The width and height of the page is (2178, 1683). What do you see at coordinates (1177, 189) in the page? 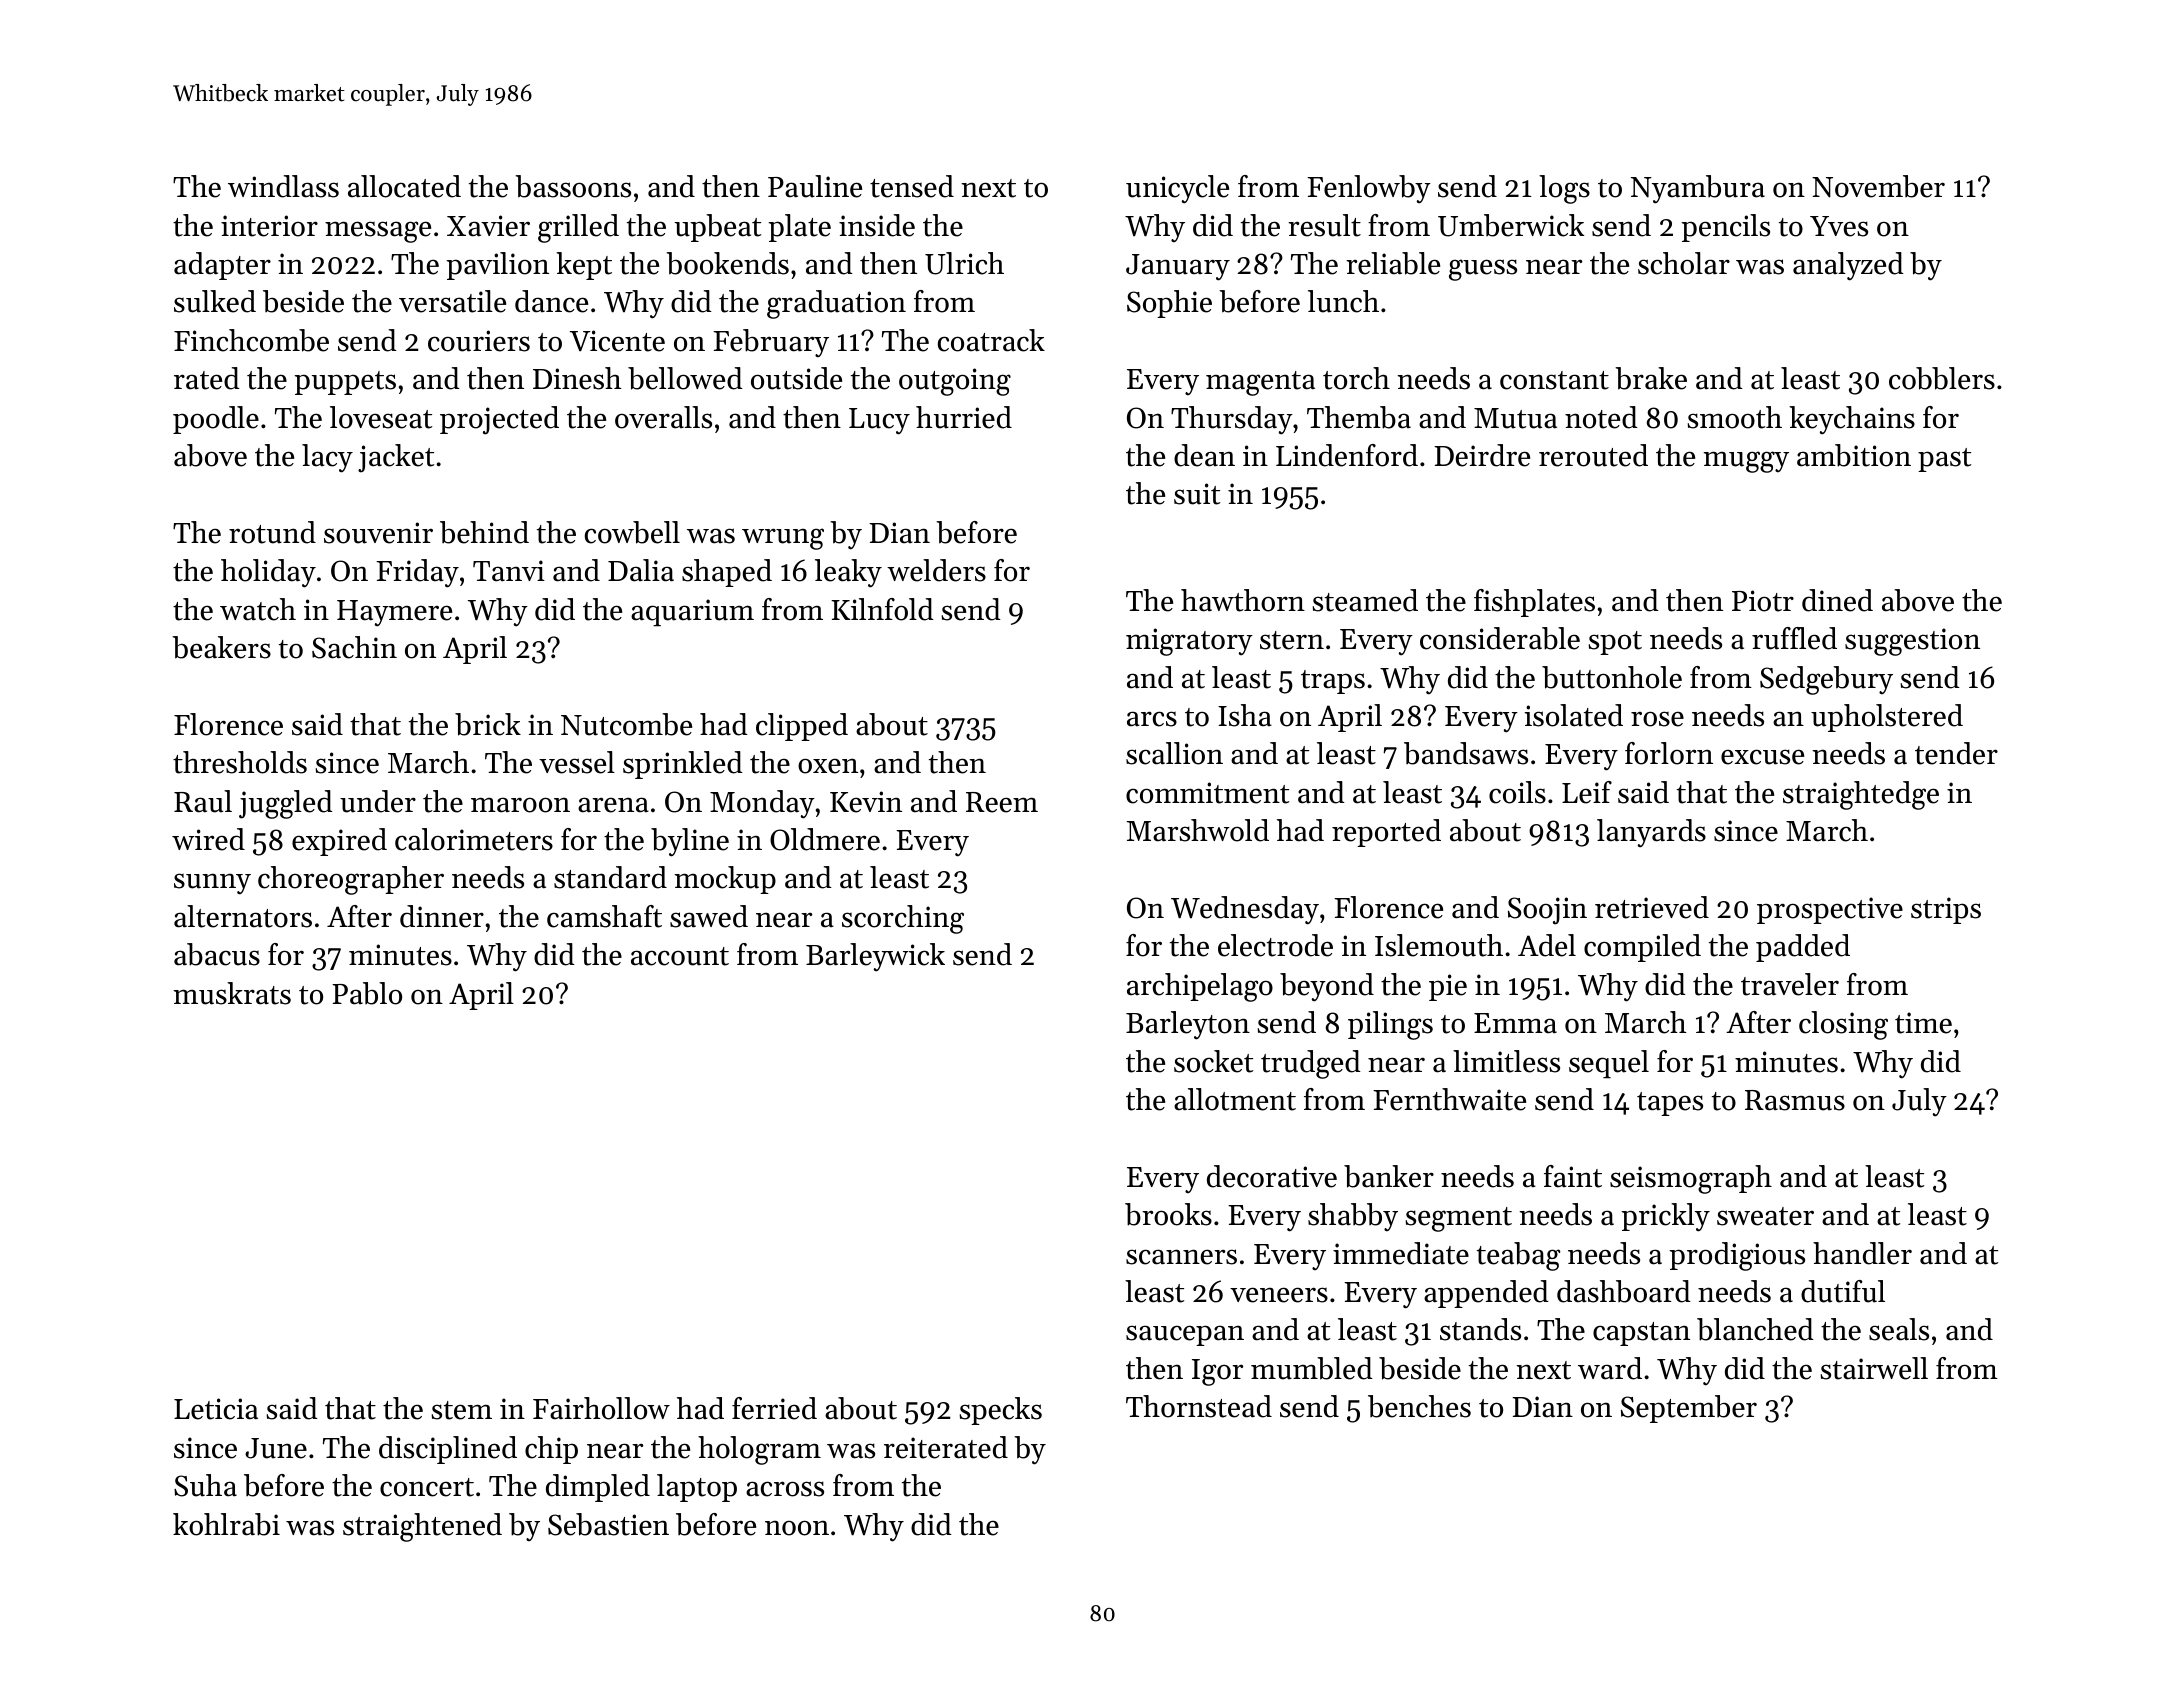
I see `unicycle` at bounding box center [1177, 189].
